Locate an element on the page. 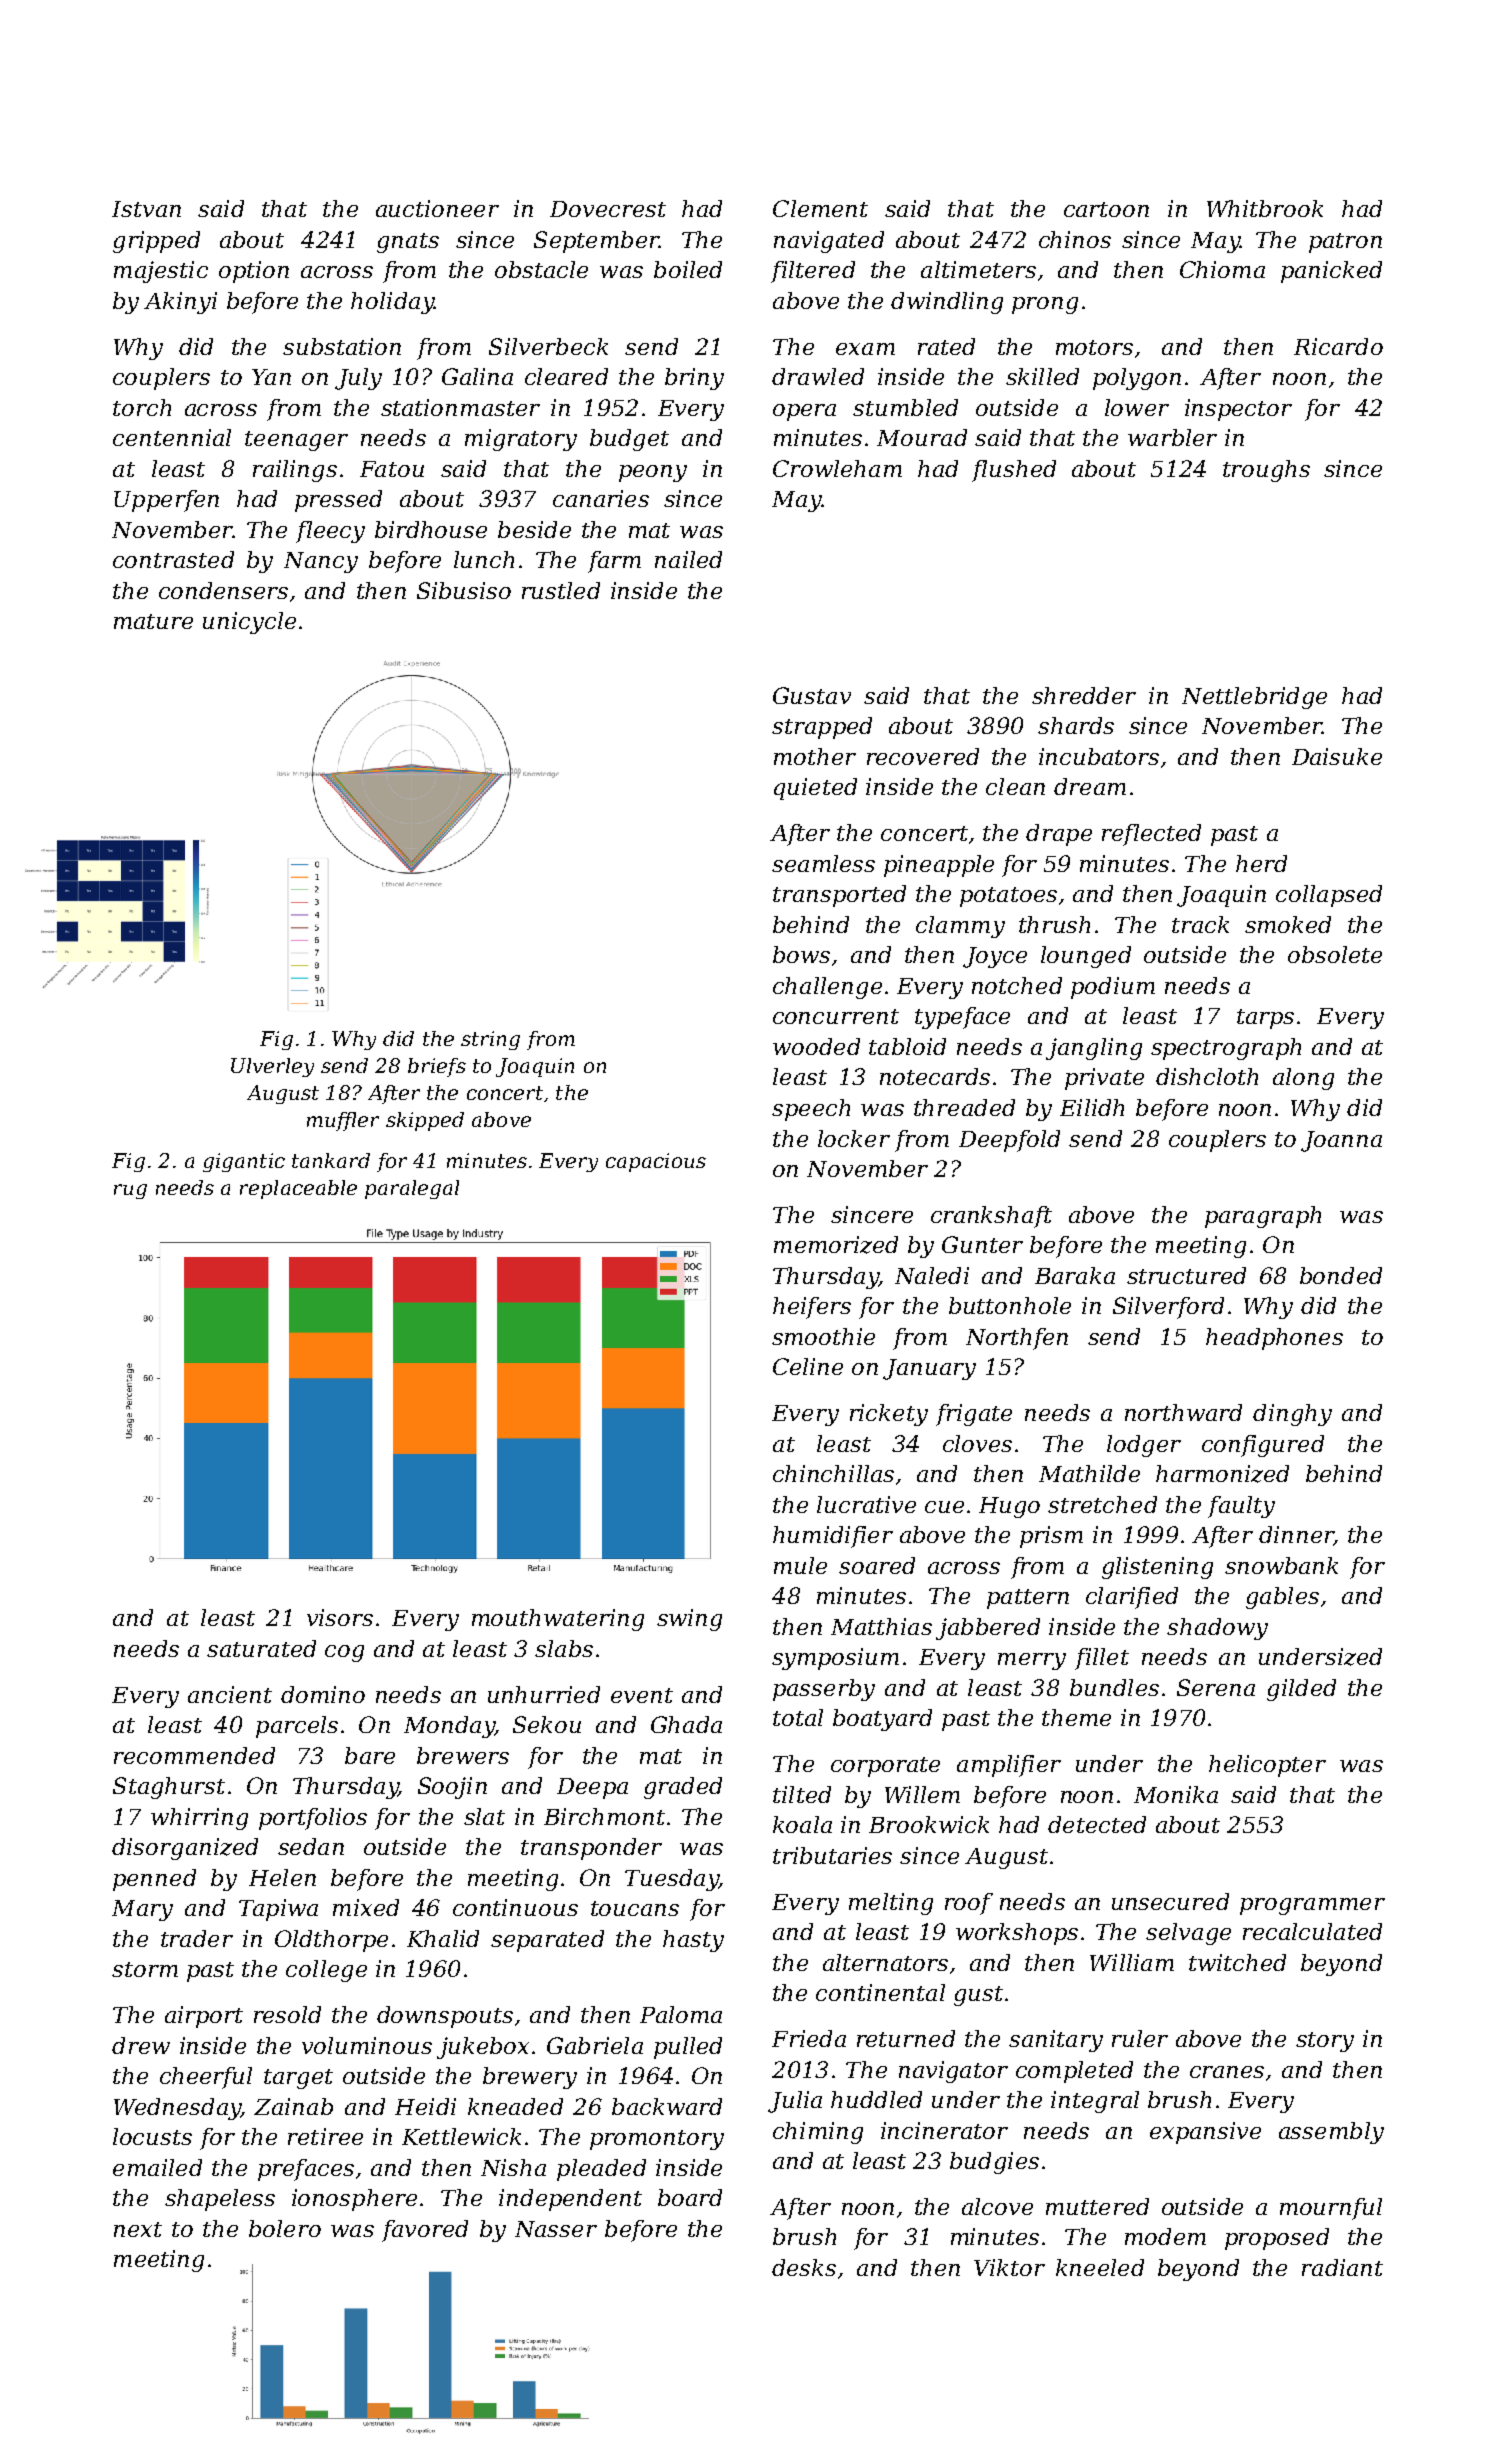 The image size is (1496, 2464). Sibusiso is located at coordinates (464, 590).
